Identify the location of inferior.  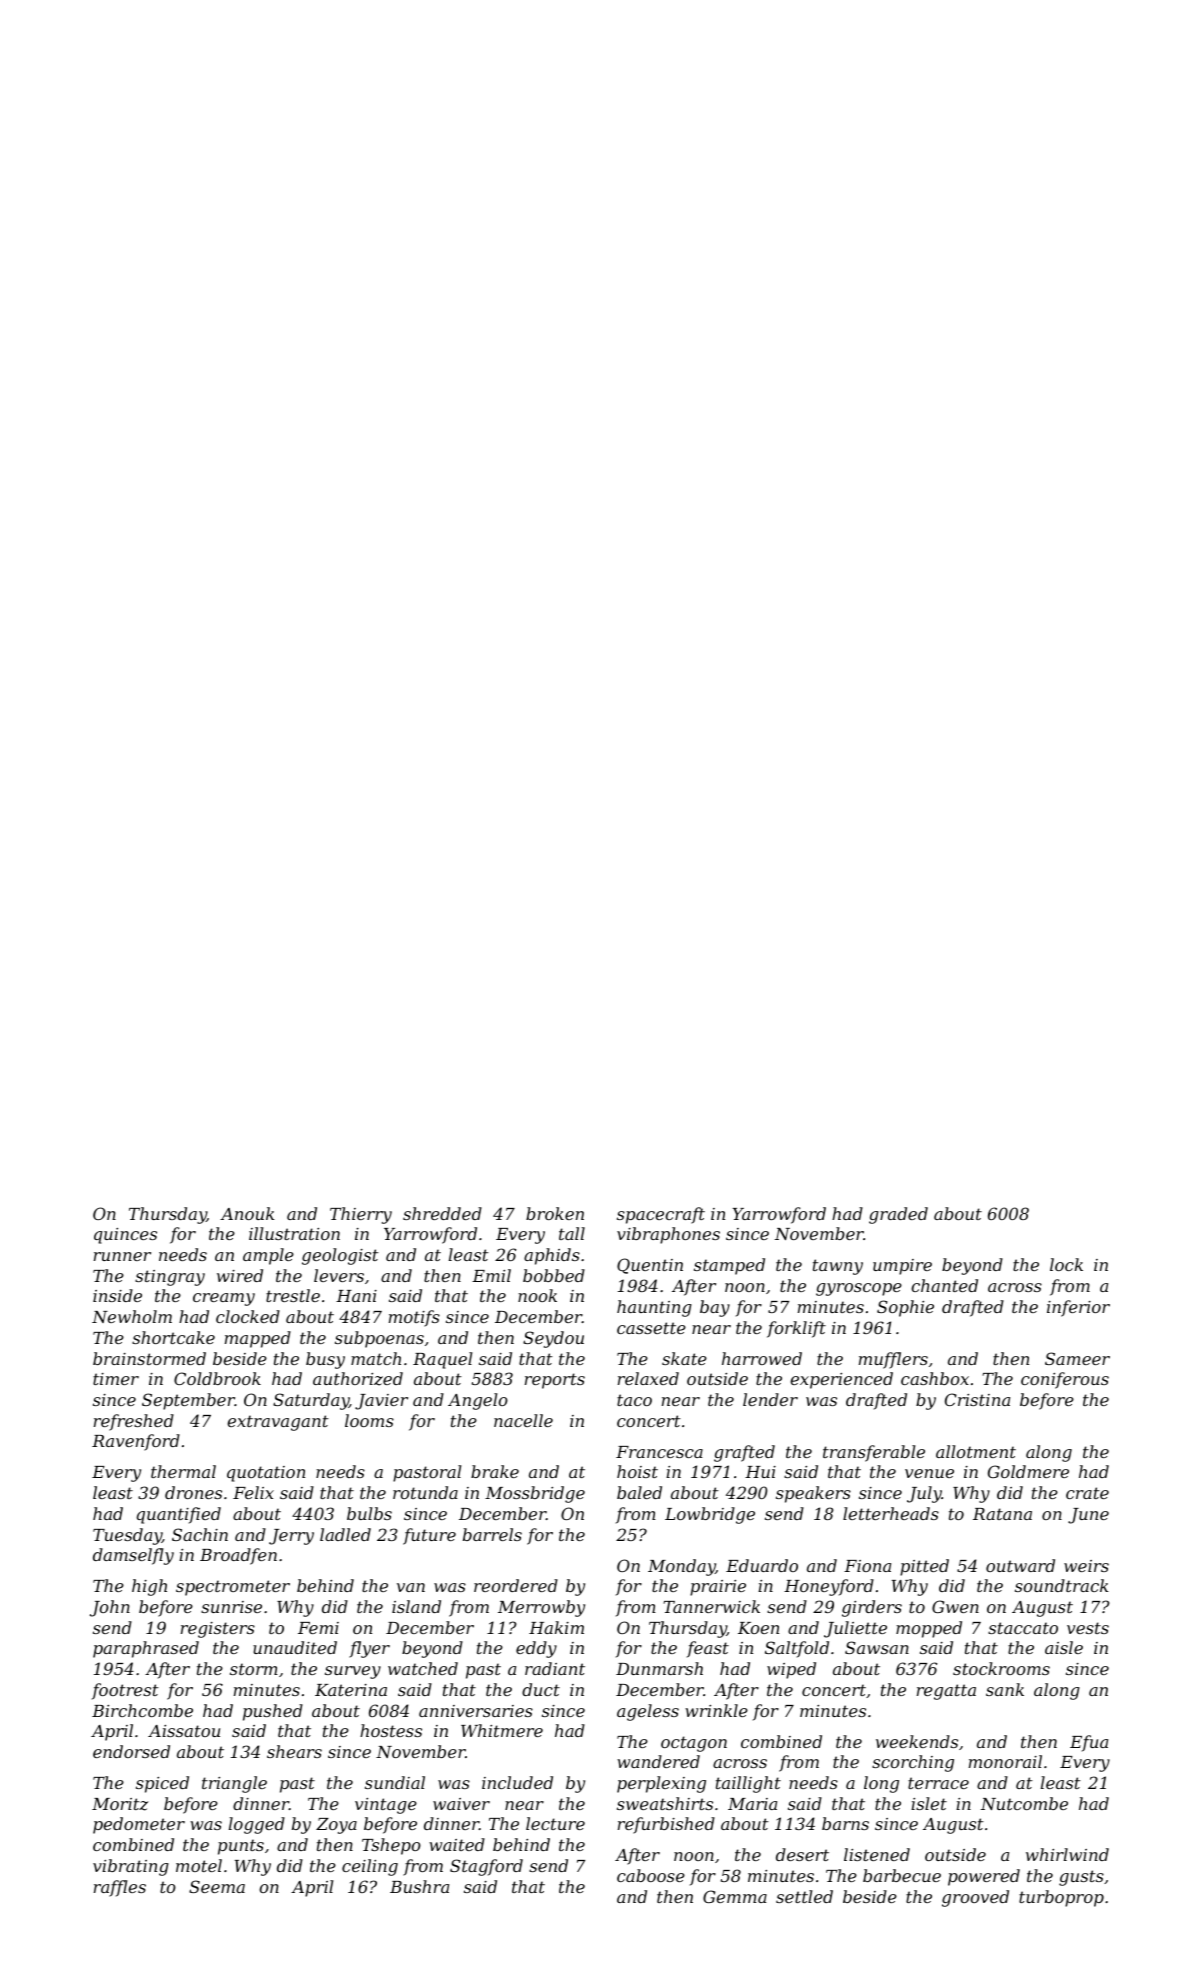
(1078, 1308).
